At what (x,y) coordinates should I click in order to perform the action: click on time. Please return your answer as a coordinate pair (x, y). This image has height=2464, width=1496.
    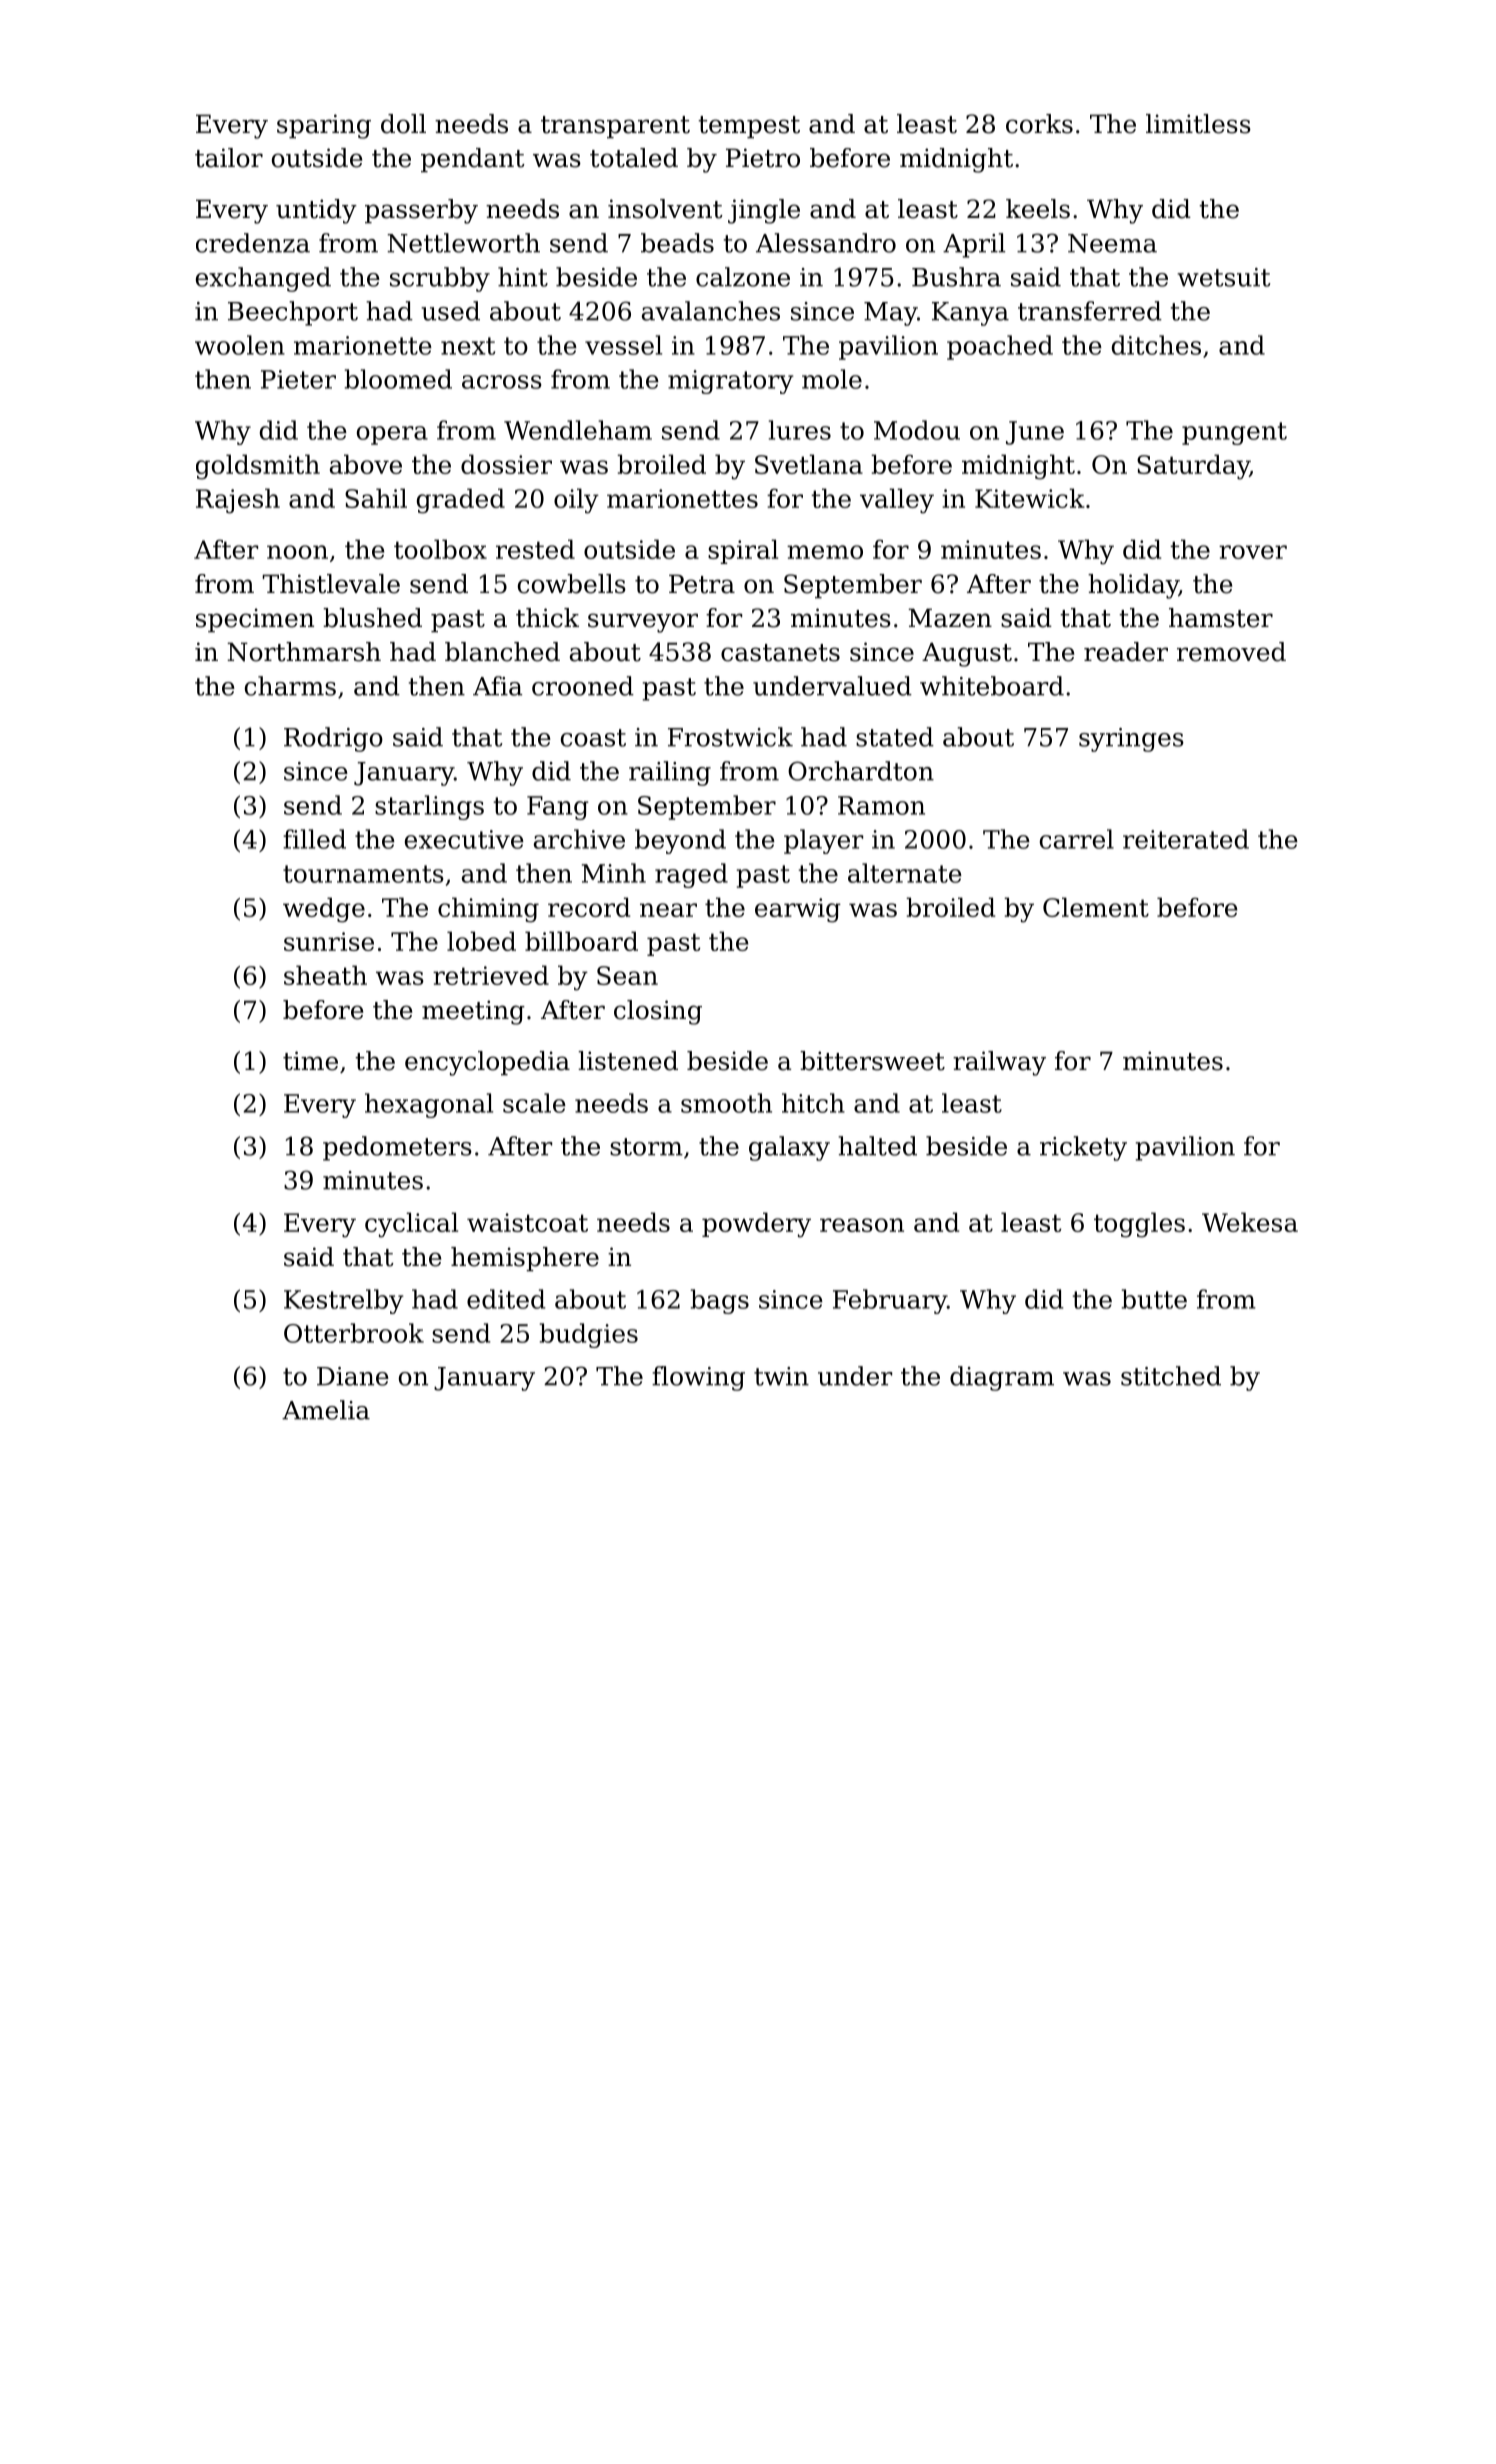
    Looking at the image, I should click on (310, 1061).
